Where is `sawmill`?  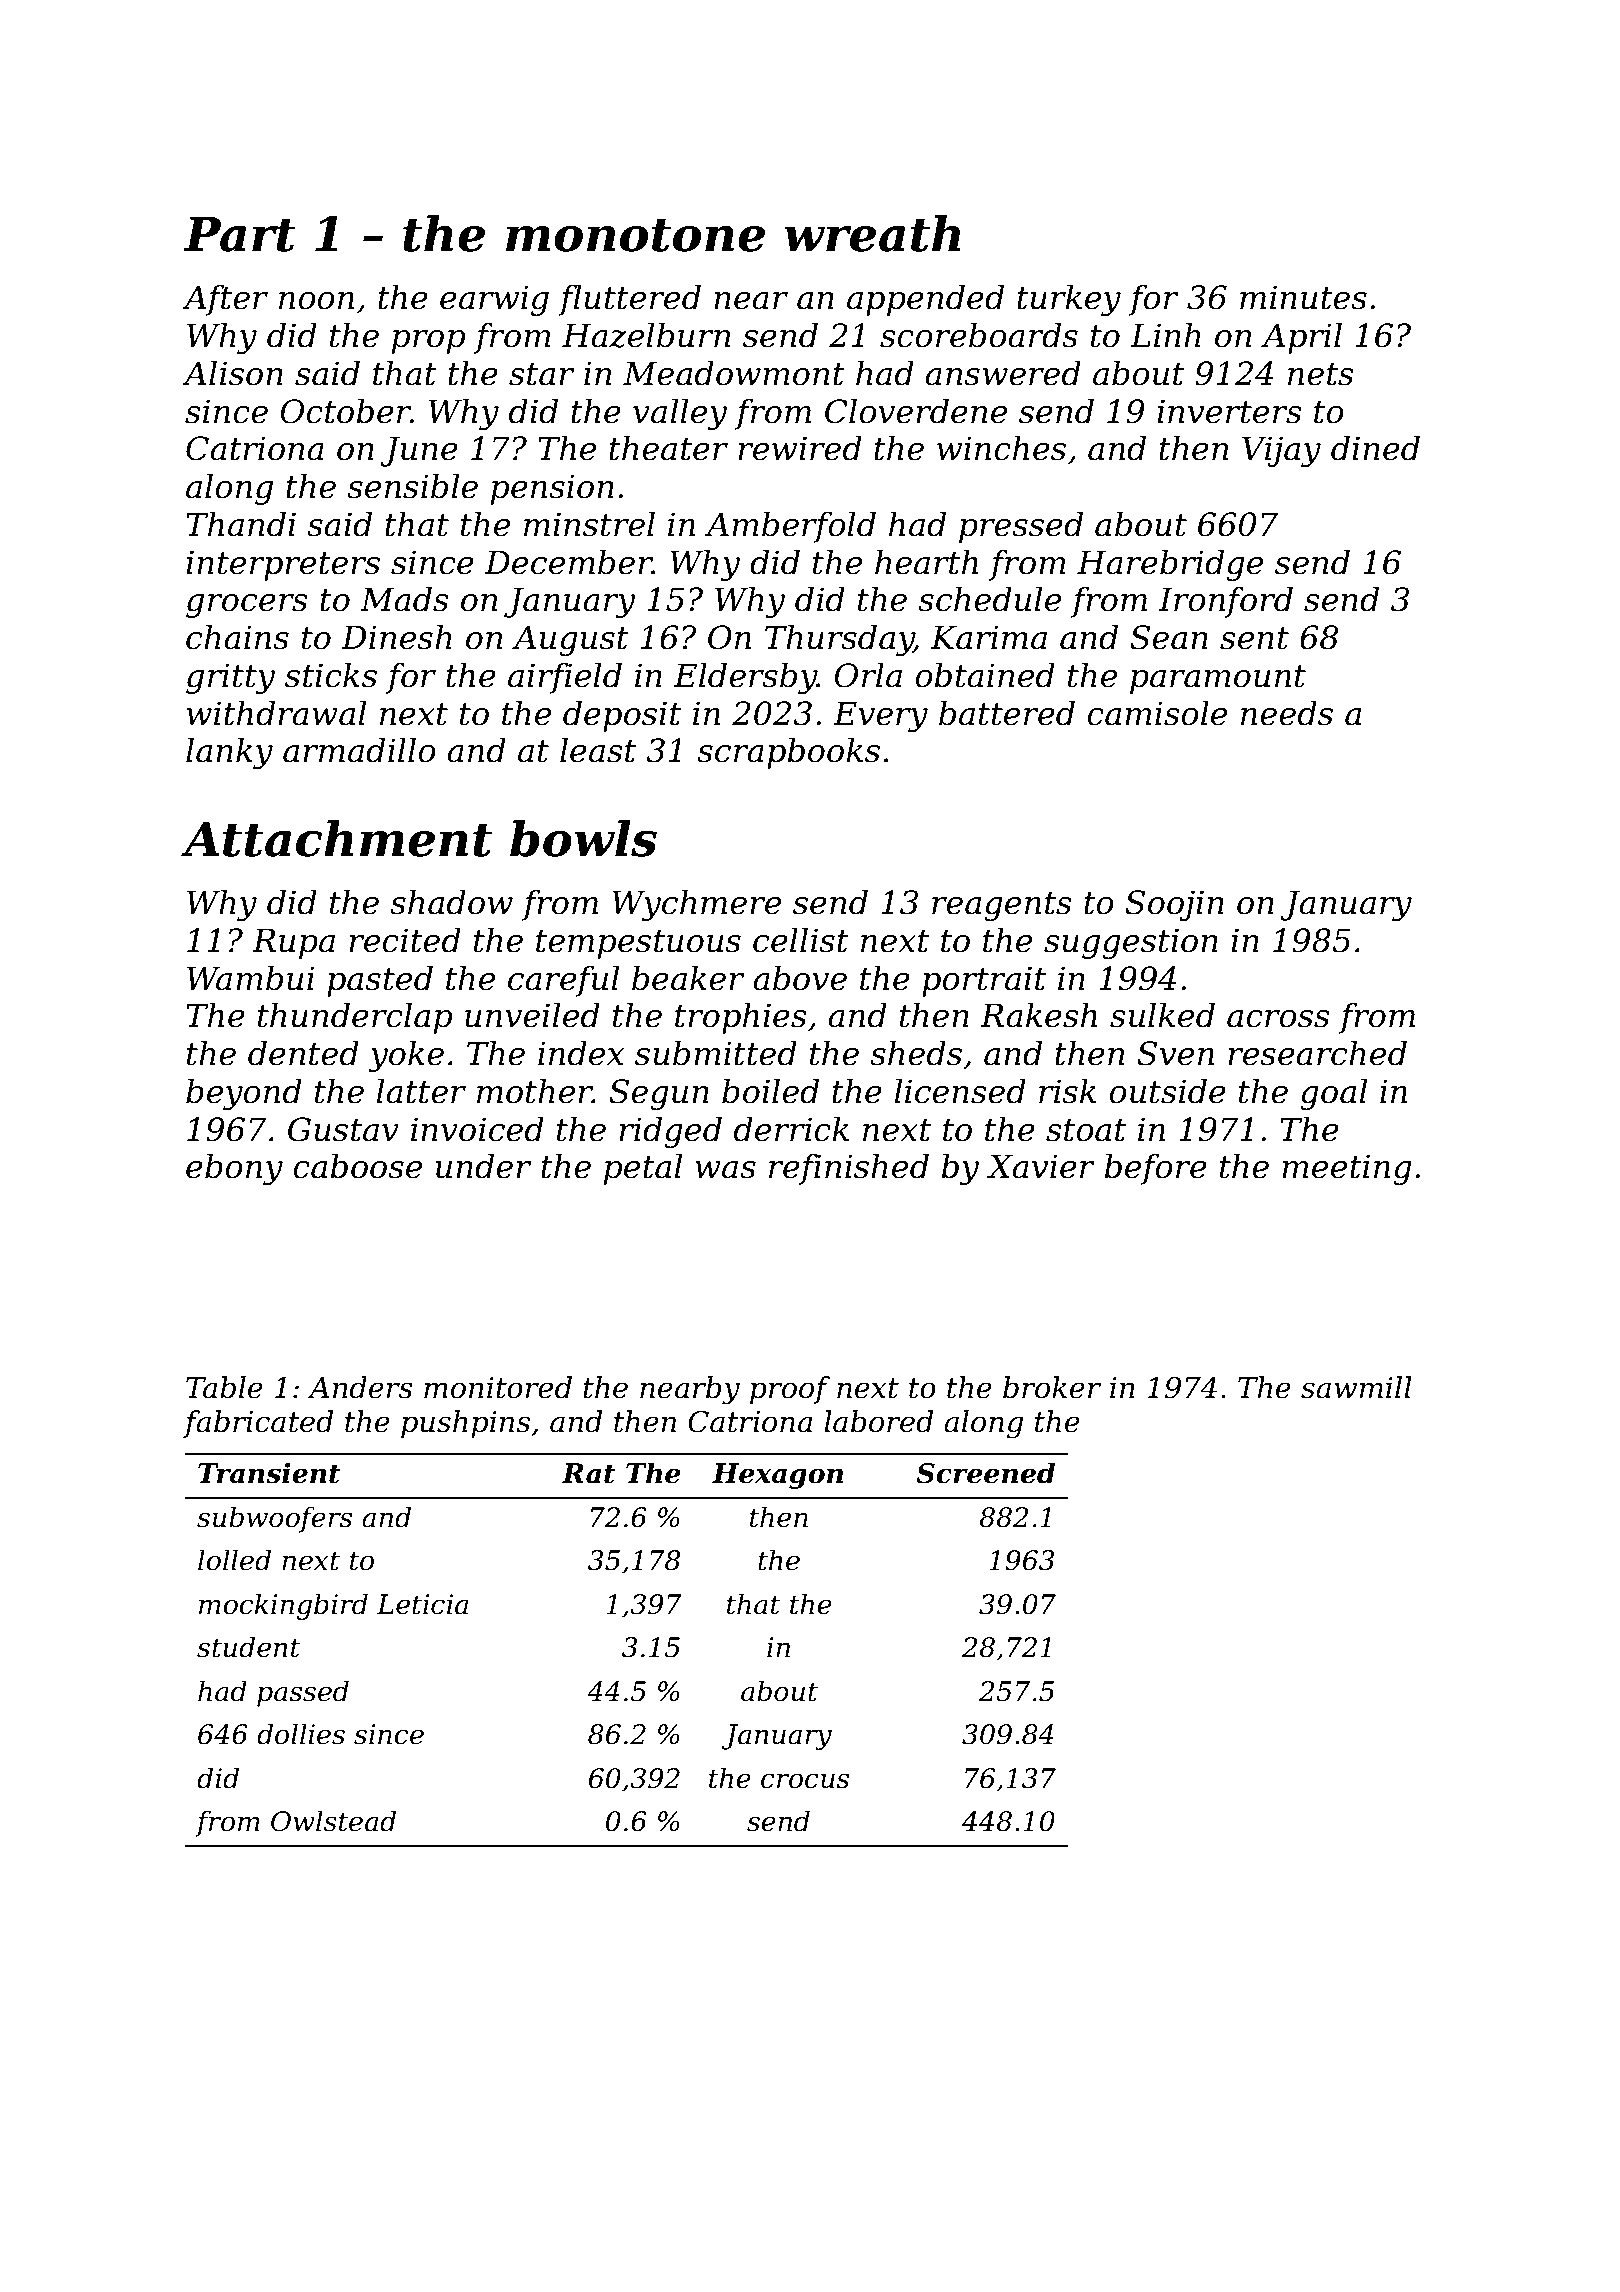 sawmill is located at coordinates (1356, 1387).
